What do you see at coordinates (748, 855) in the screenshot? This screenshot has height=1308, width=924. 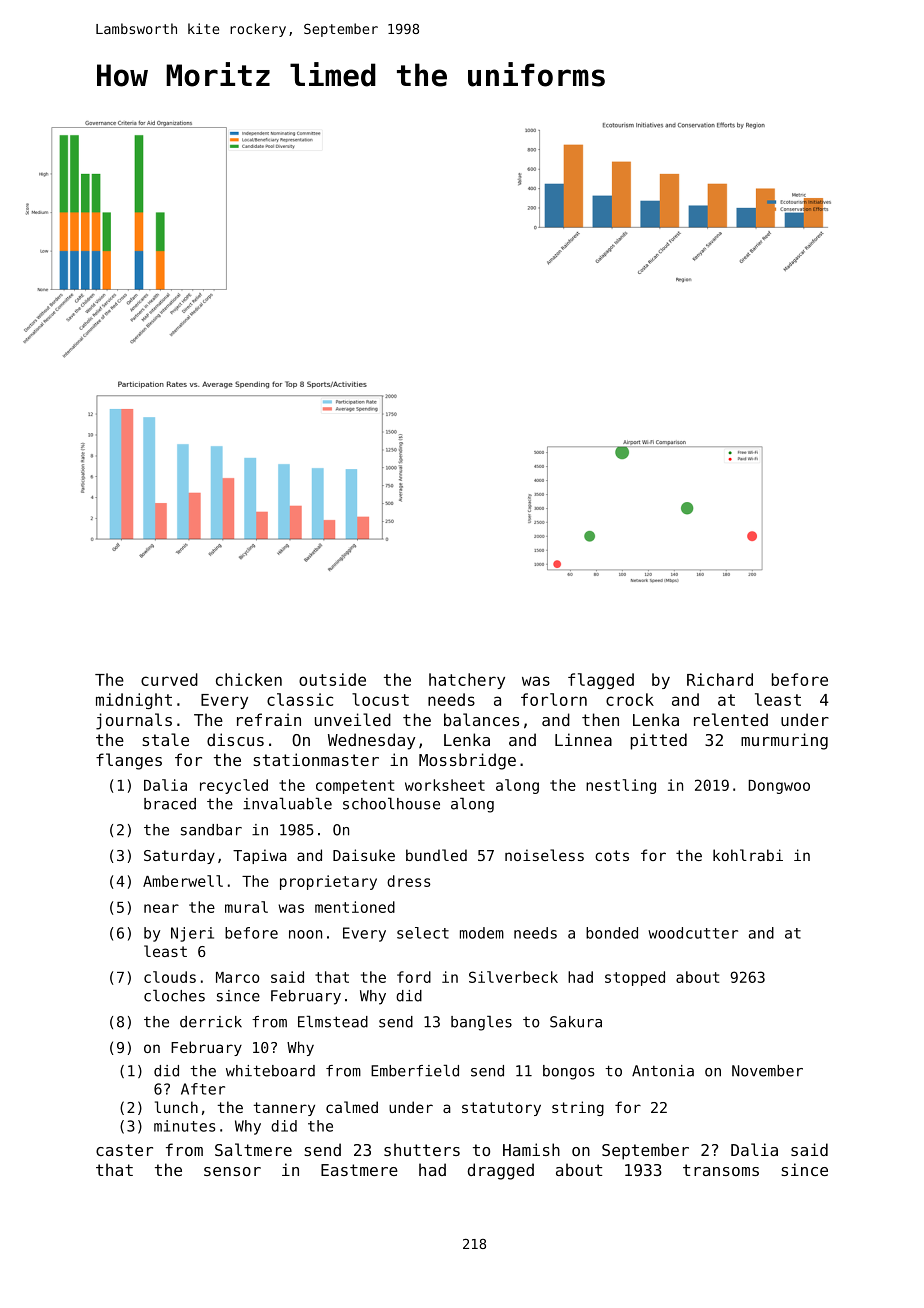 I see `kohlrabi` at bounding box center [748, 855].
